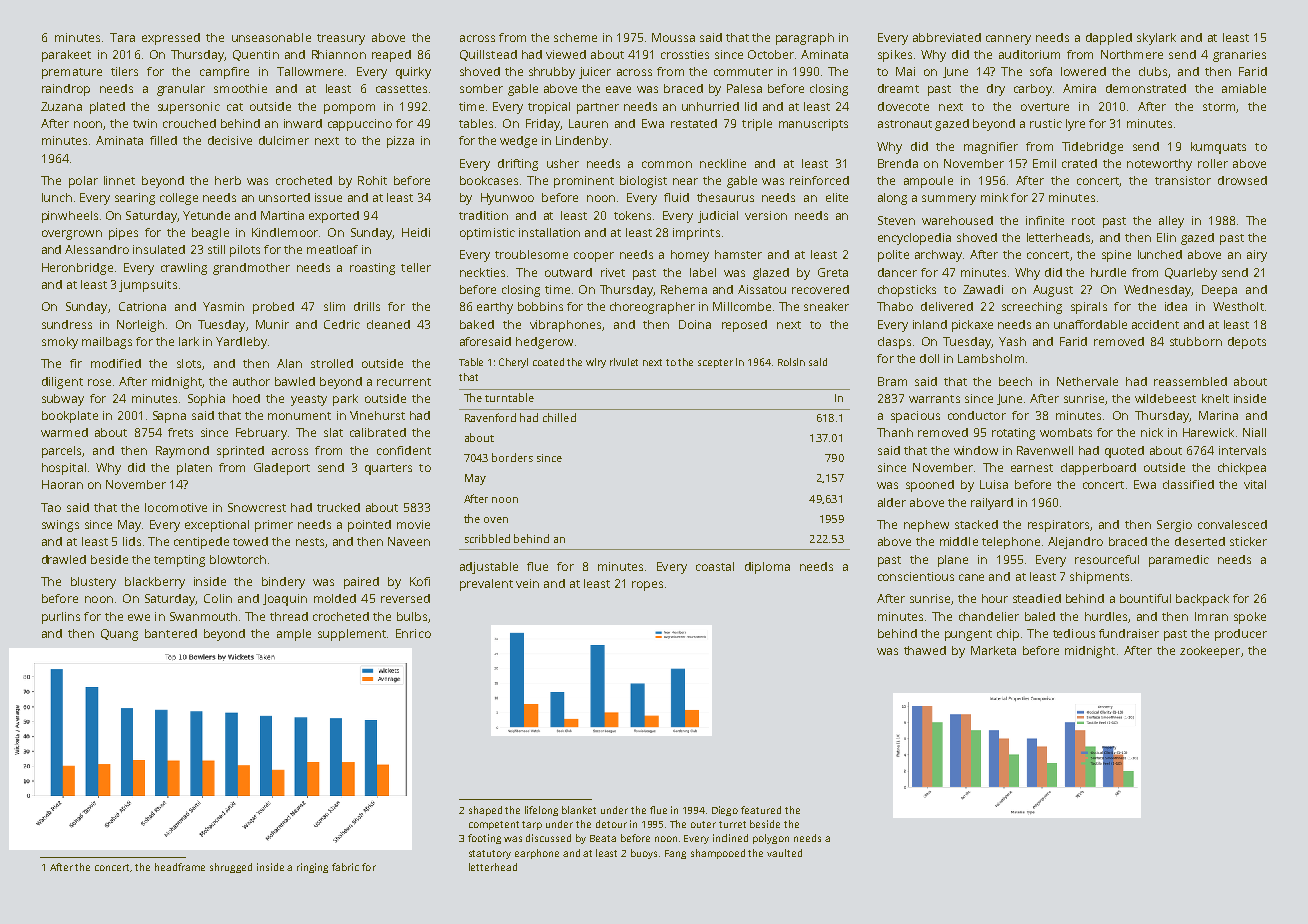 Image resolution: width=1308 pixels, height=924 pixels. I want to click on lifelong, so click(541, 811).
